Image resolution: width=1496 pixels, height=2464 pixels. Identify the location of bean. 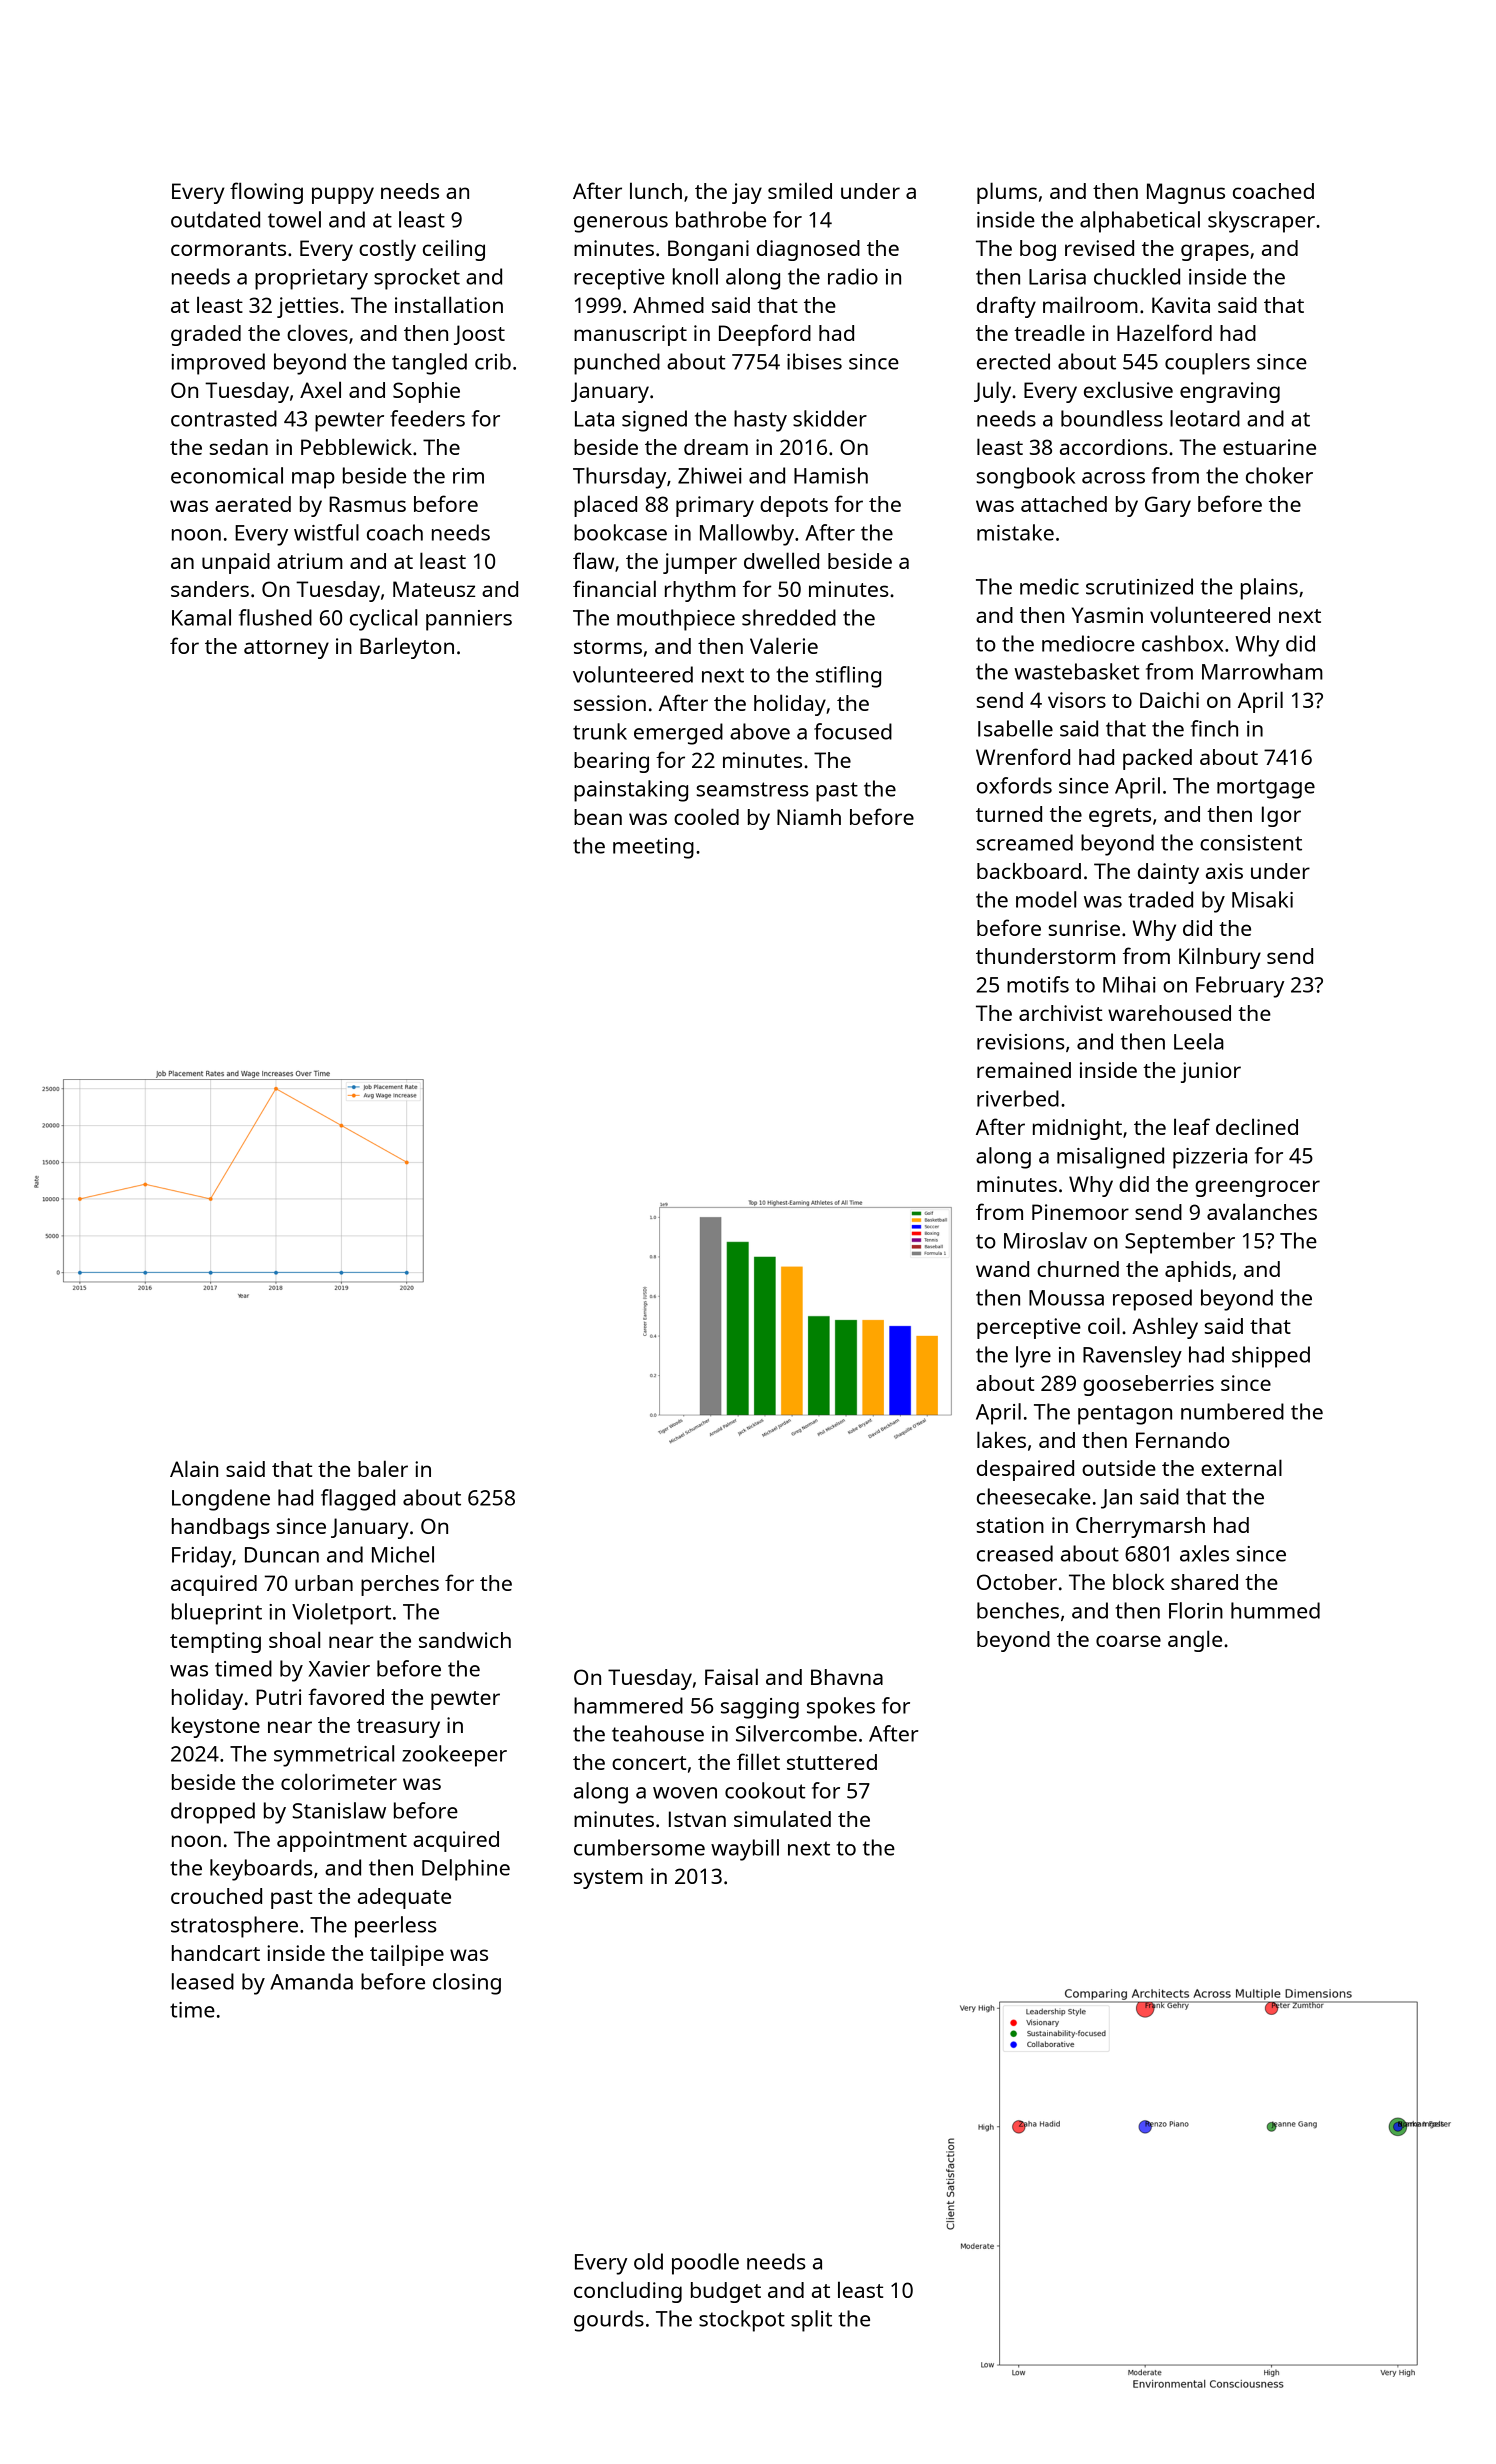
(598, 817).
